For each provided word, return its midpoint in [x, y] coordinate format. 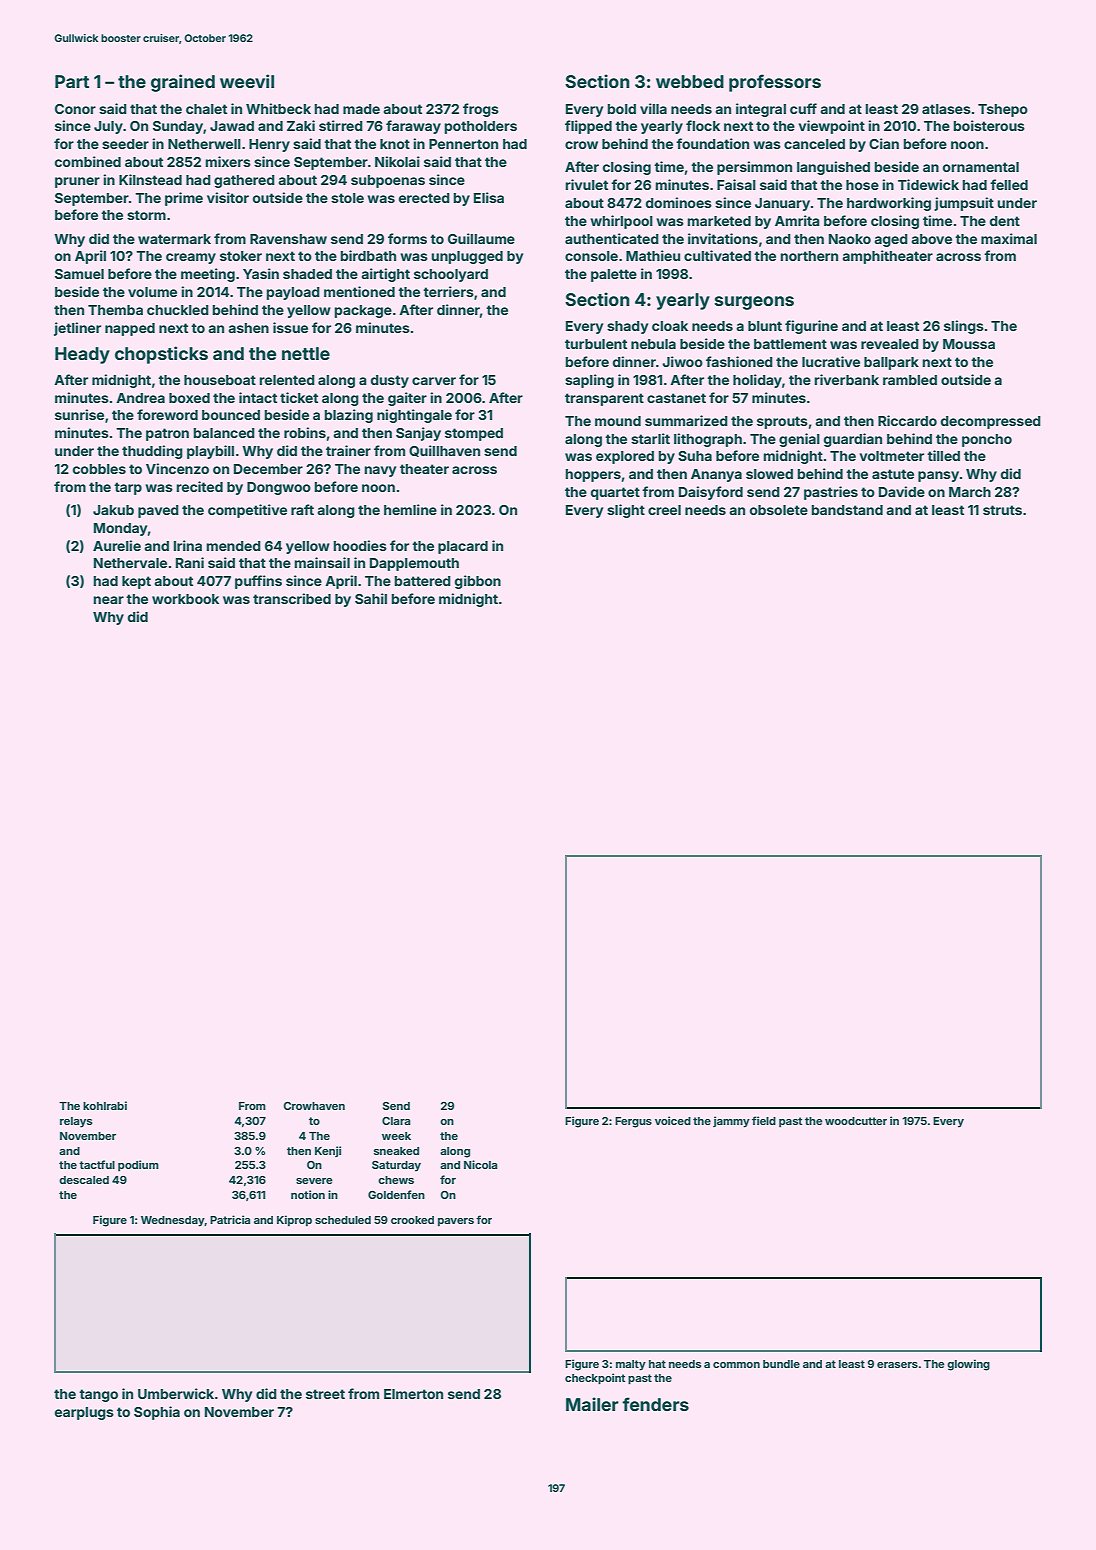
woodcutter [856, 1121]
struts [1002, 510]
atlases [946, 109]
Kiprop [294, 1220]
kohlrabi [105, 1105]
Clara [396, 1121]
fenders [655, 1404]
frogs [481, 110]
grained [183, 83]
